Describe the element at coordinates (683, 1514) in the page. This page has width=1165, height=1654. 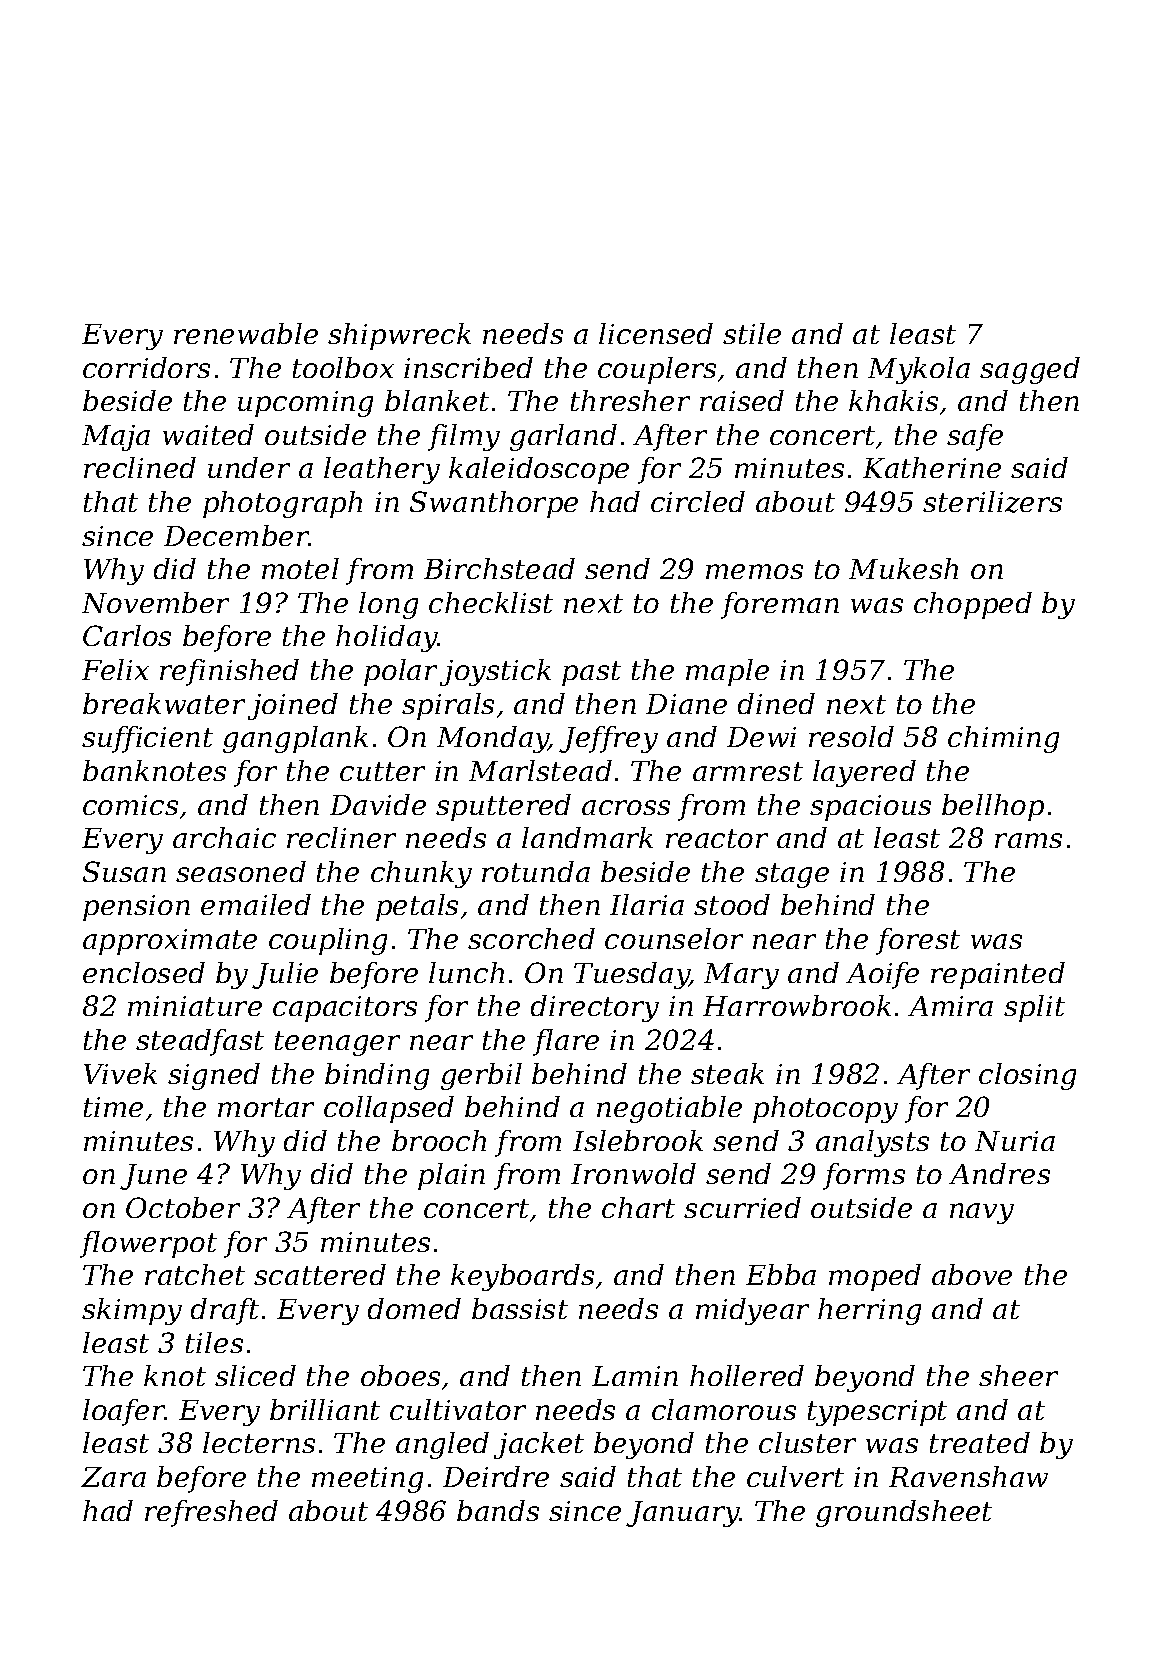
I see `January` at that location.
